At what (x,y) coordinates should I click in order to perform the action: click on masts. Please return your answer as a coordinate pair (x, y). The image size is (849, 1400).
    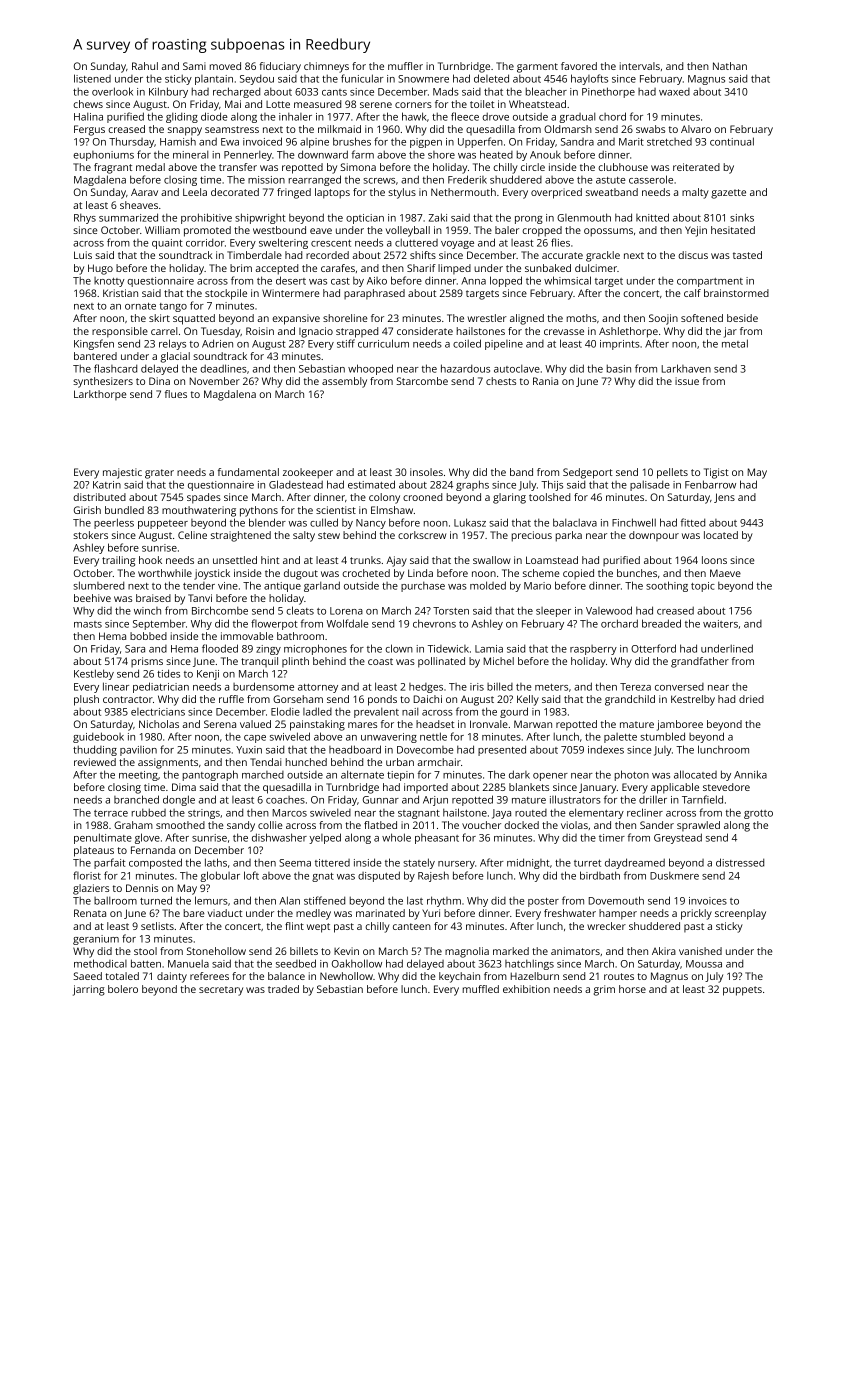
    Looking at the image, I should click on (88, 624).
